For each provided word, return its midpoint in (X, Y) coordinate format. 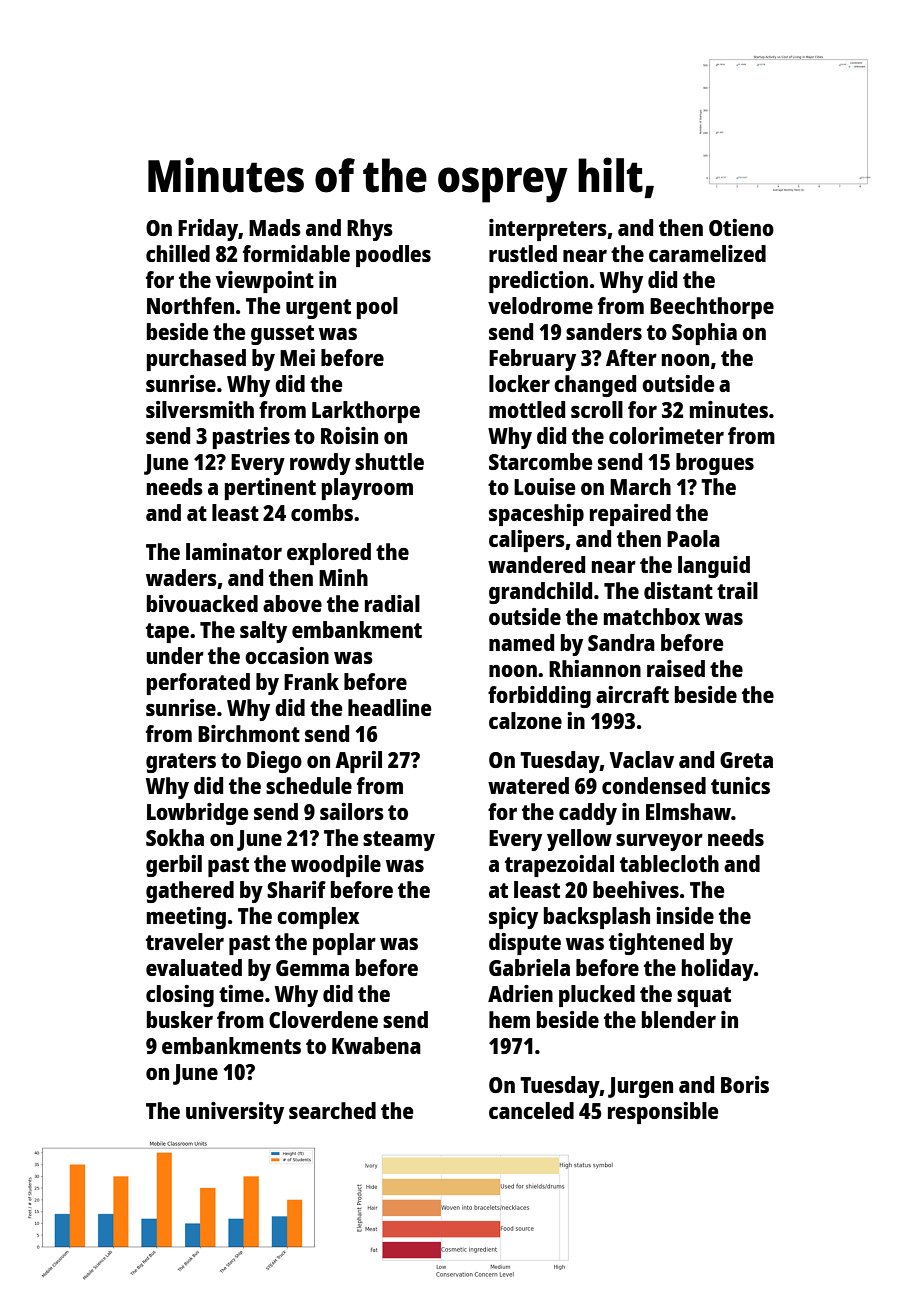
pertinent (270, 489)
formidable (296, 253)
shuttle (389, 461)
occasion (287, 655)
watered (528, 785)
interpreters (548, 230)
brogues (715, 464)
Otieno (741, 227)
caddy (588, 814)
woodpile (336, 866)
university (235, 1113)
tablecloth (669, 863)
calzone (525, 720)
